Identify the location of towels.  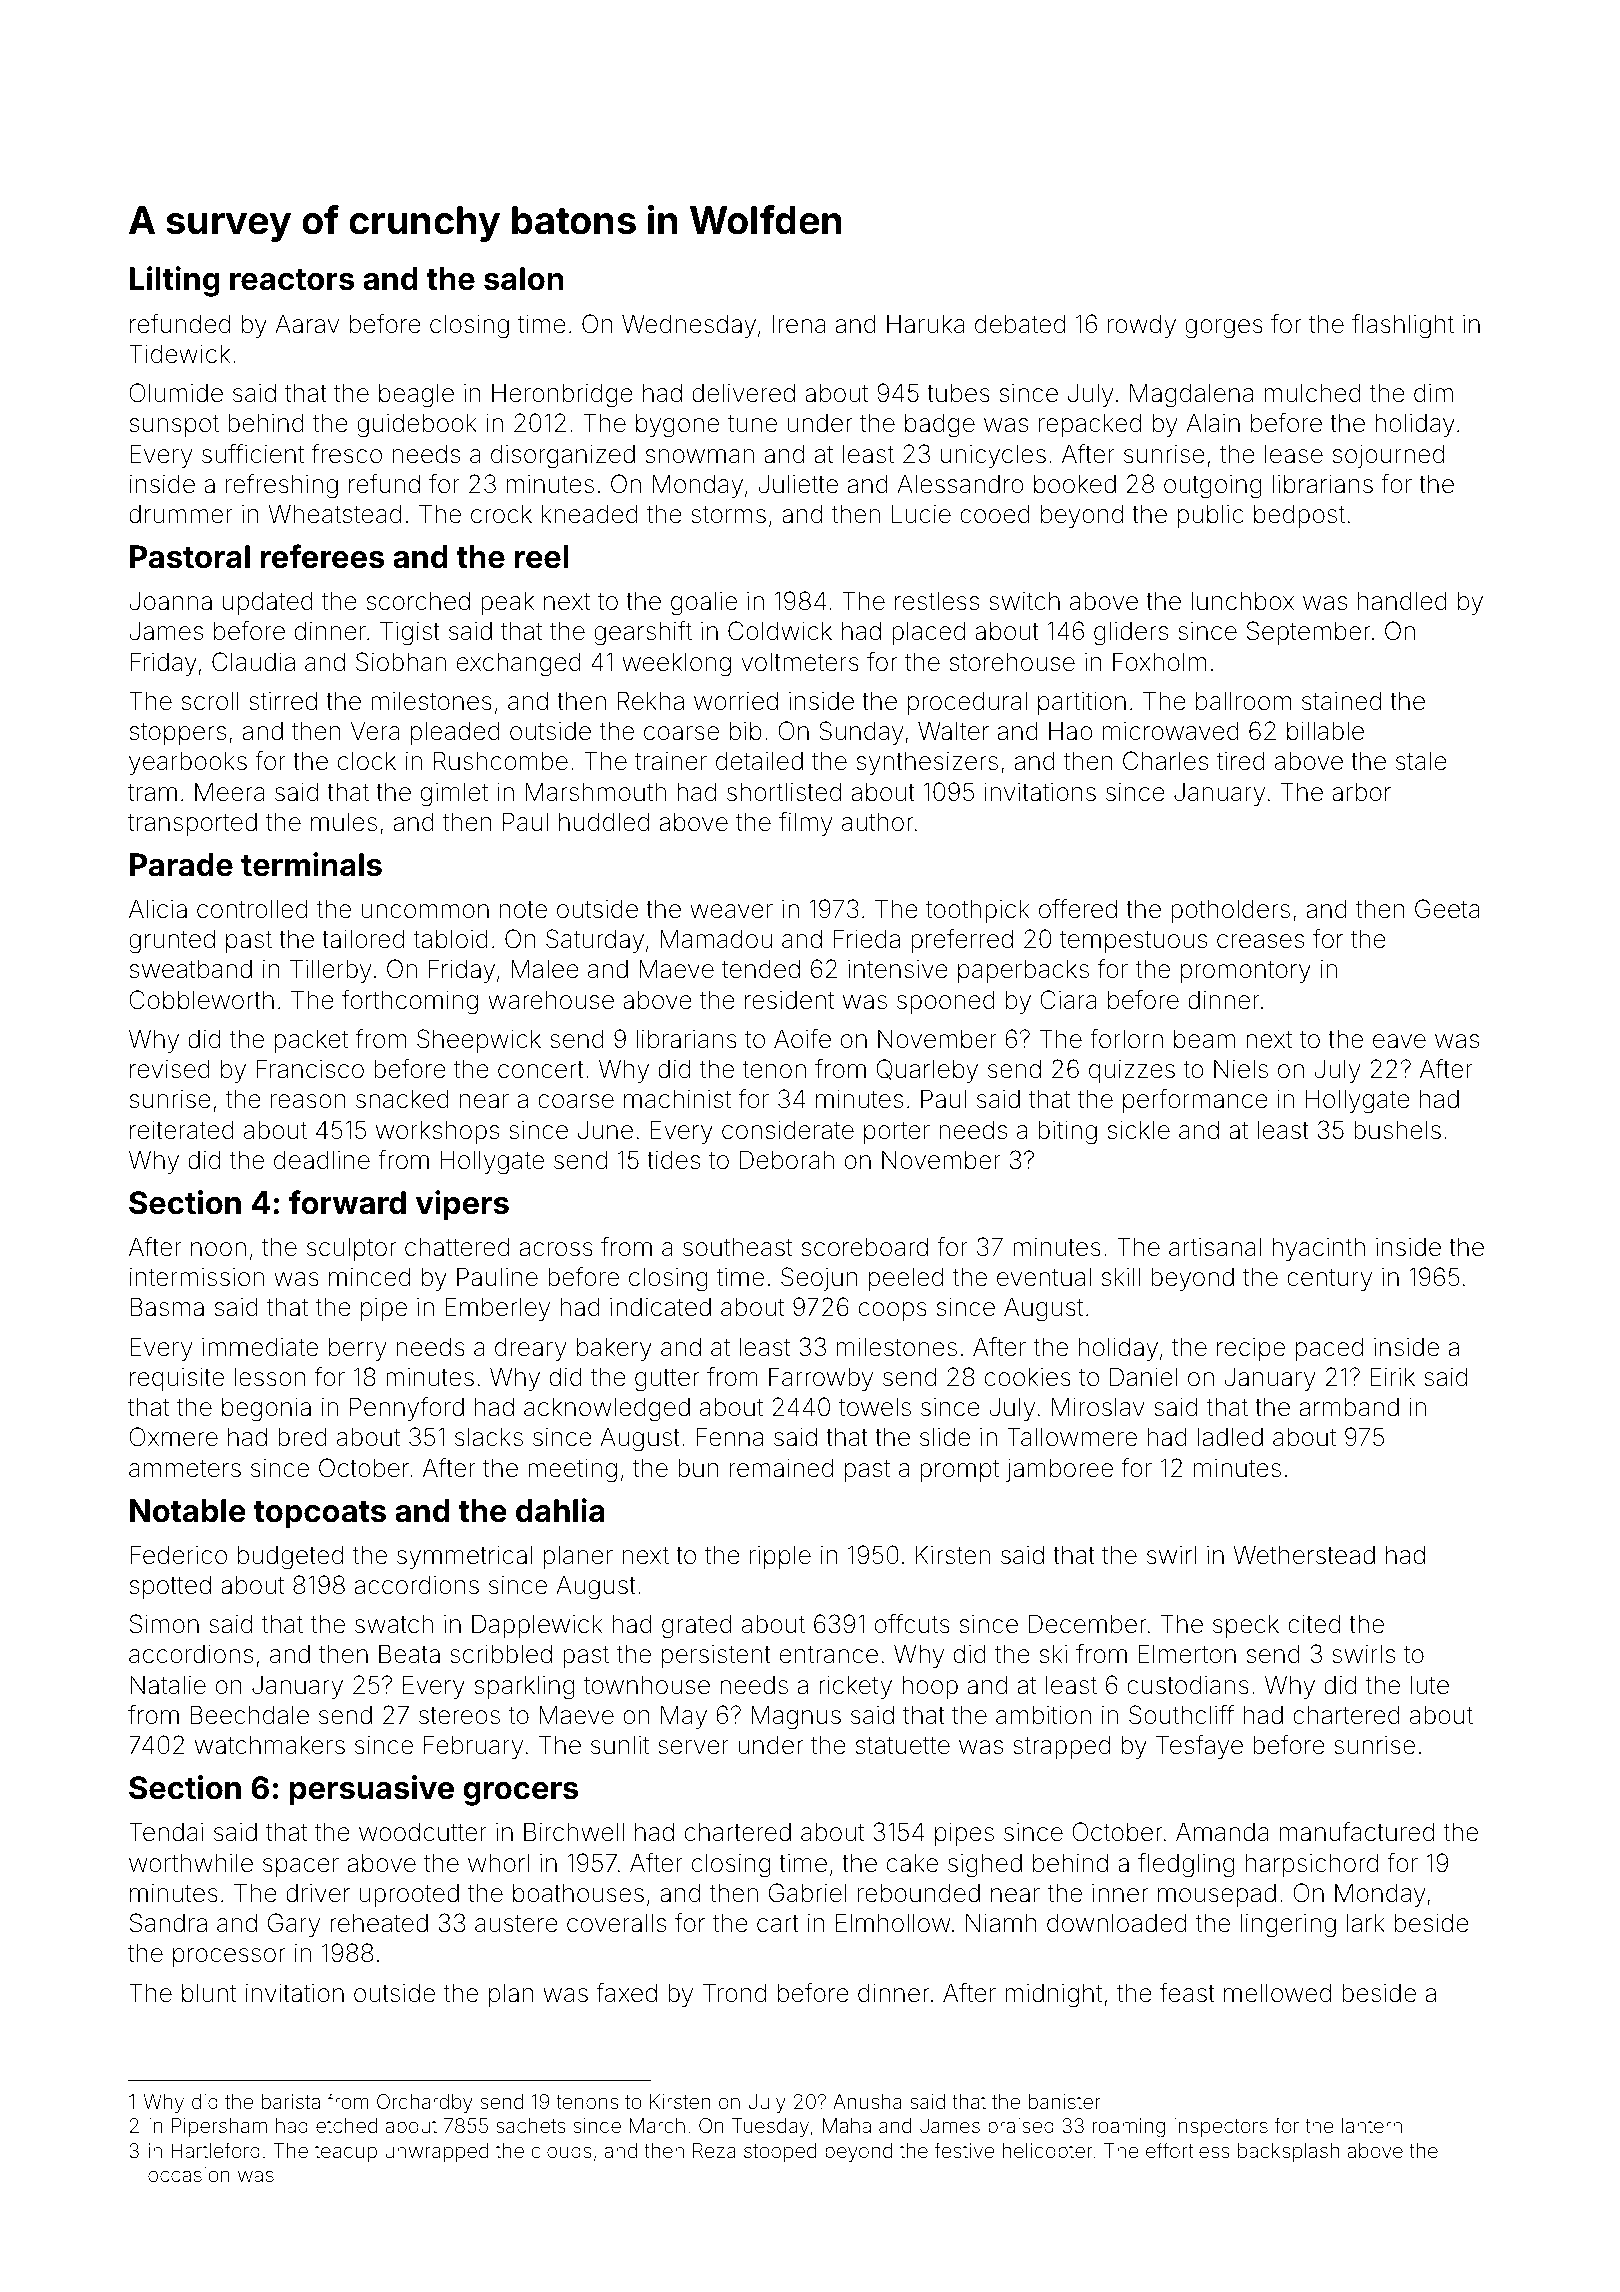
(875, 1407).
